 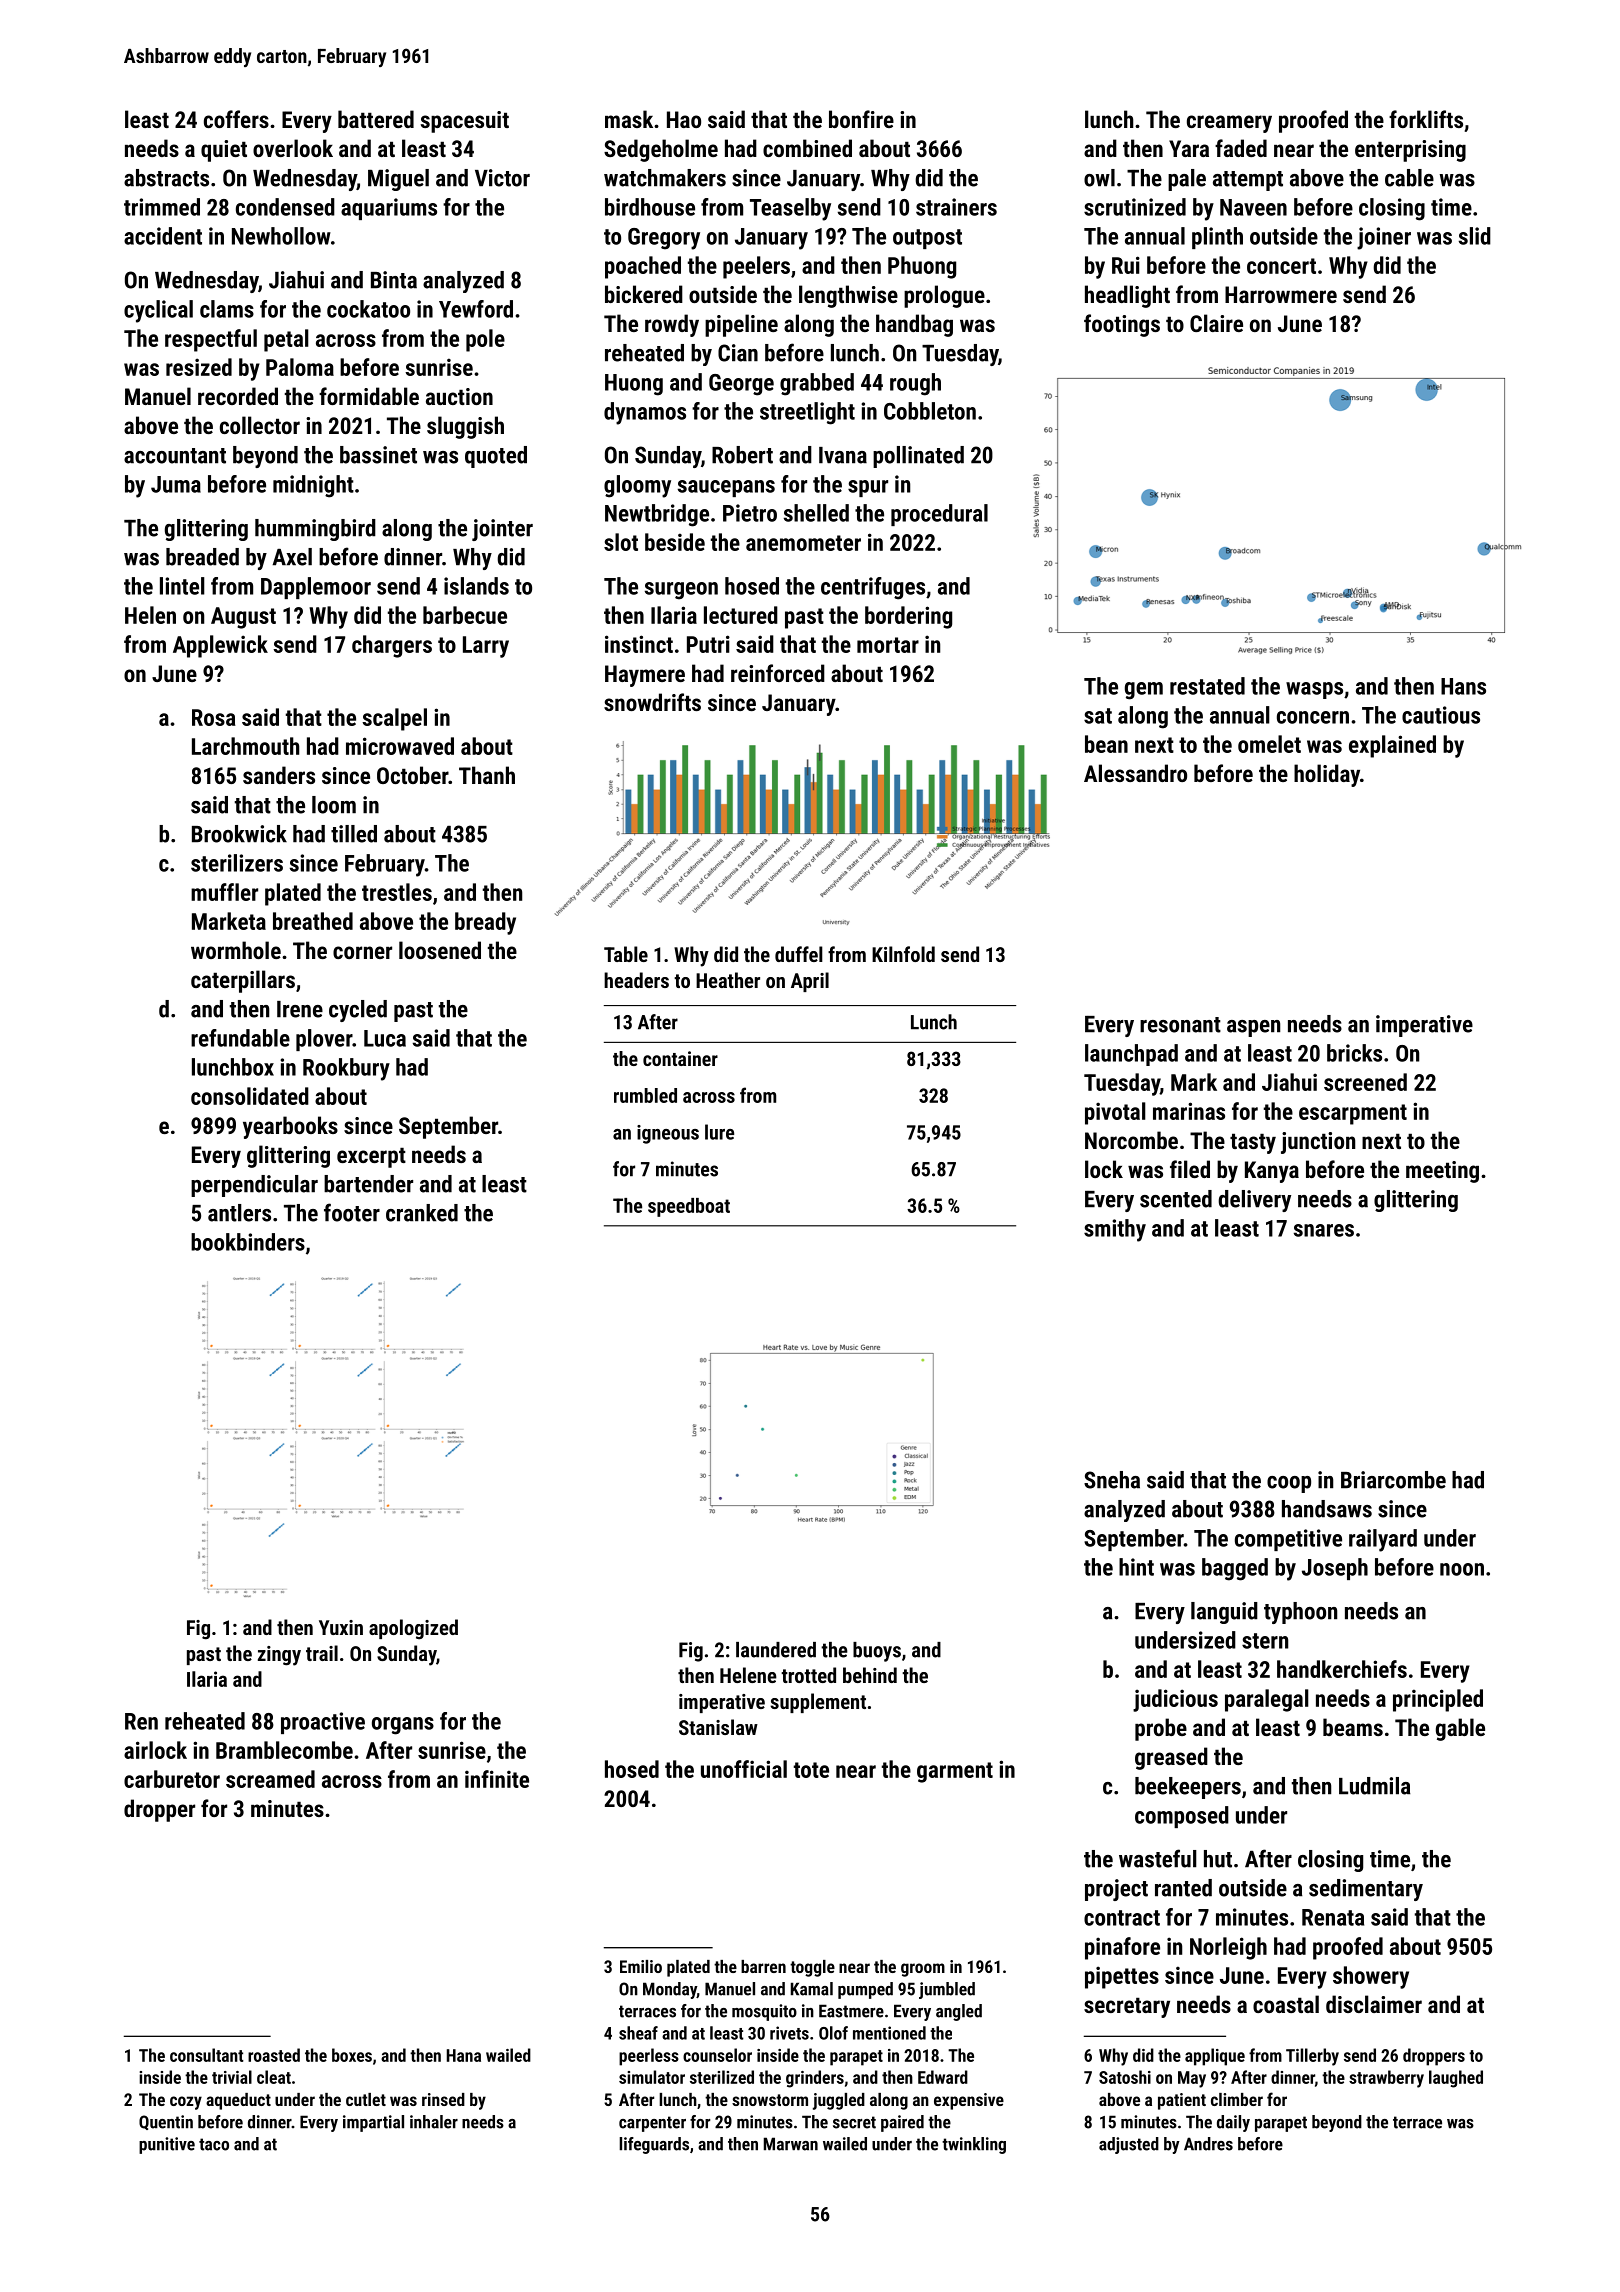 I want to click on Hao, so click(x=684, y=119).
